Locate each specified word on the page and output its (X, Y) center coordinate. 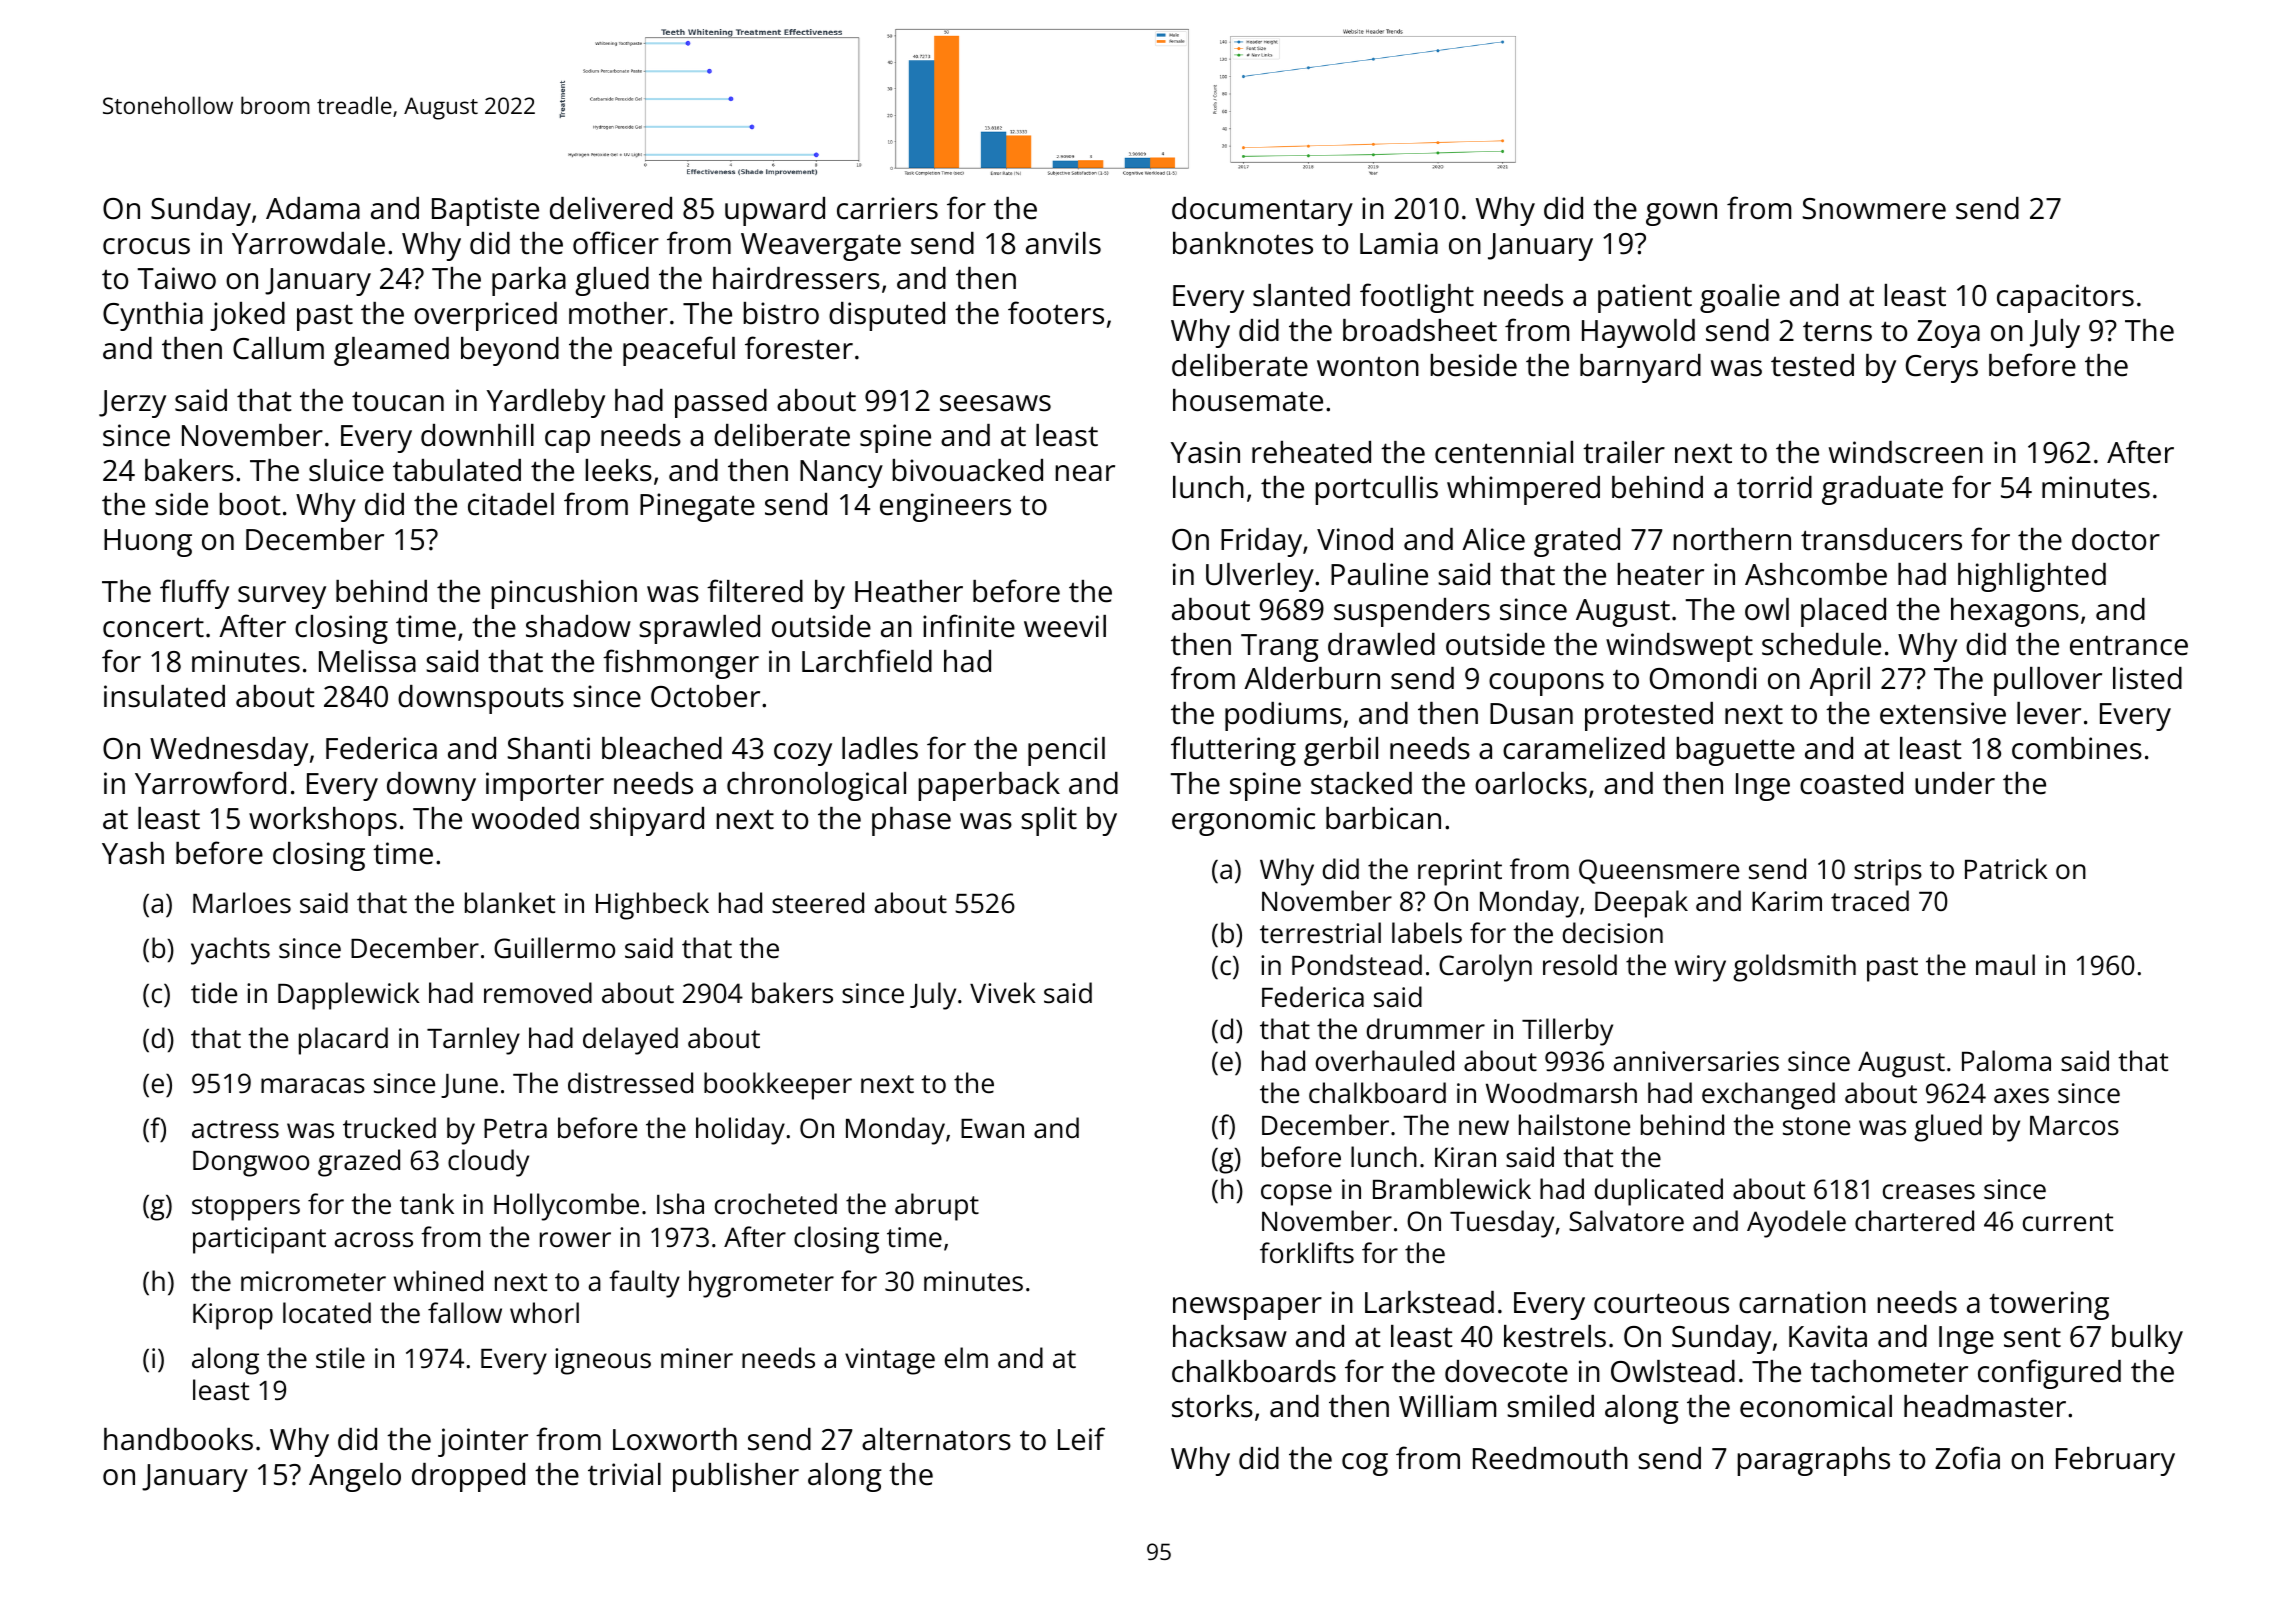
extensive (1943, 713)
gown (1681, 214)
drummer (1426, 1029)
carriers (887, 208)
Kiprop (233, 1316)
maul (2005, 964)
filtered (755, 591)
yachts (230, 951)
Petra (515, 1129)
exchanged (1768, 1096)
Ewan (992, 1128)
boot (250, 504)
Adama (313, 208)
